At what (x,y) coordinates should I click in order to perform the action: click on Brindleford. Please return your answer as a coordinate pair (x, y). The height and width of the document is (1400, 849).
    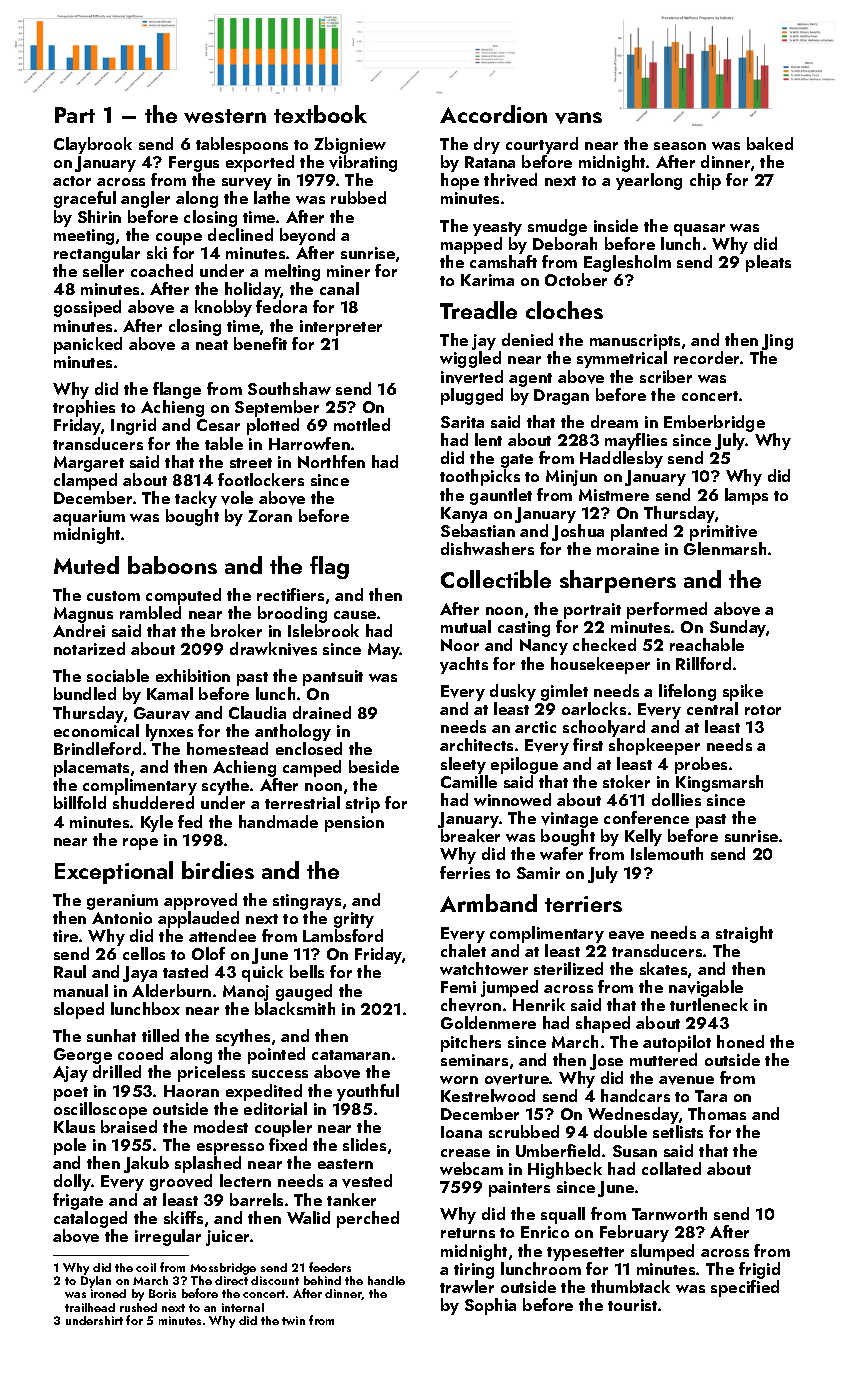
    Looking at the image, I should click on (97, 748).
